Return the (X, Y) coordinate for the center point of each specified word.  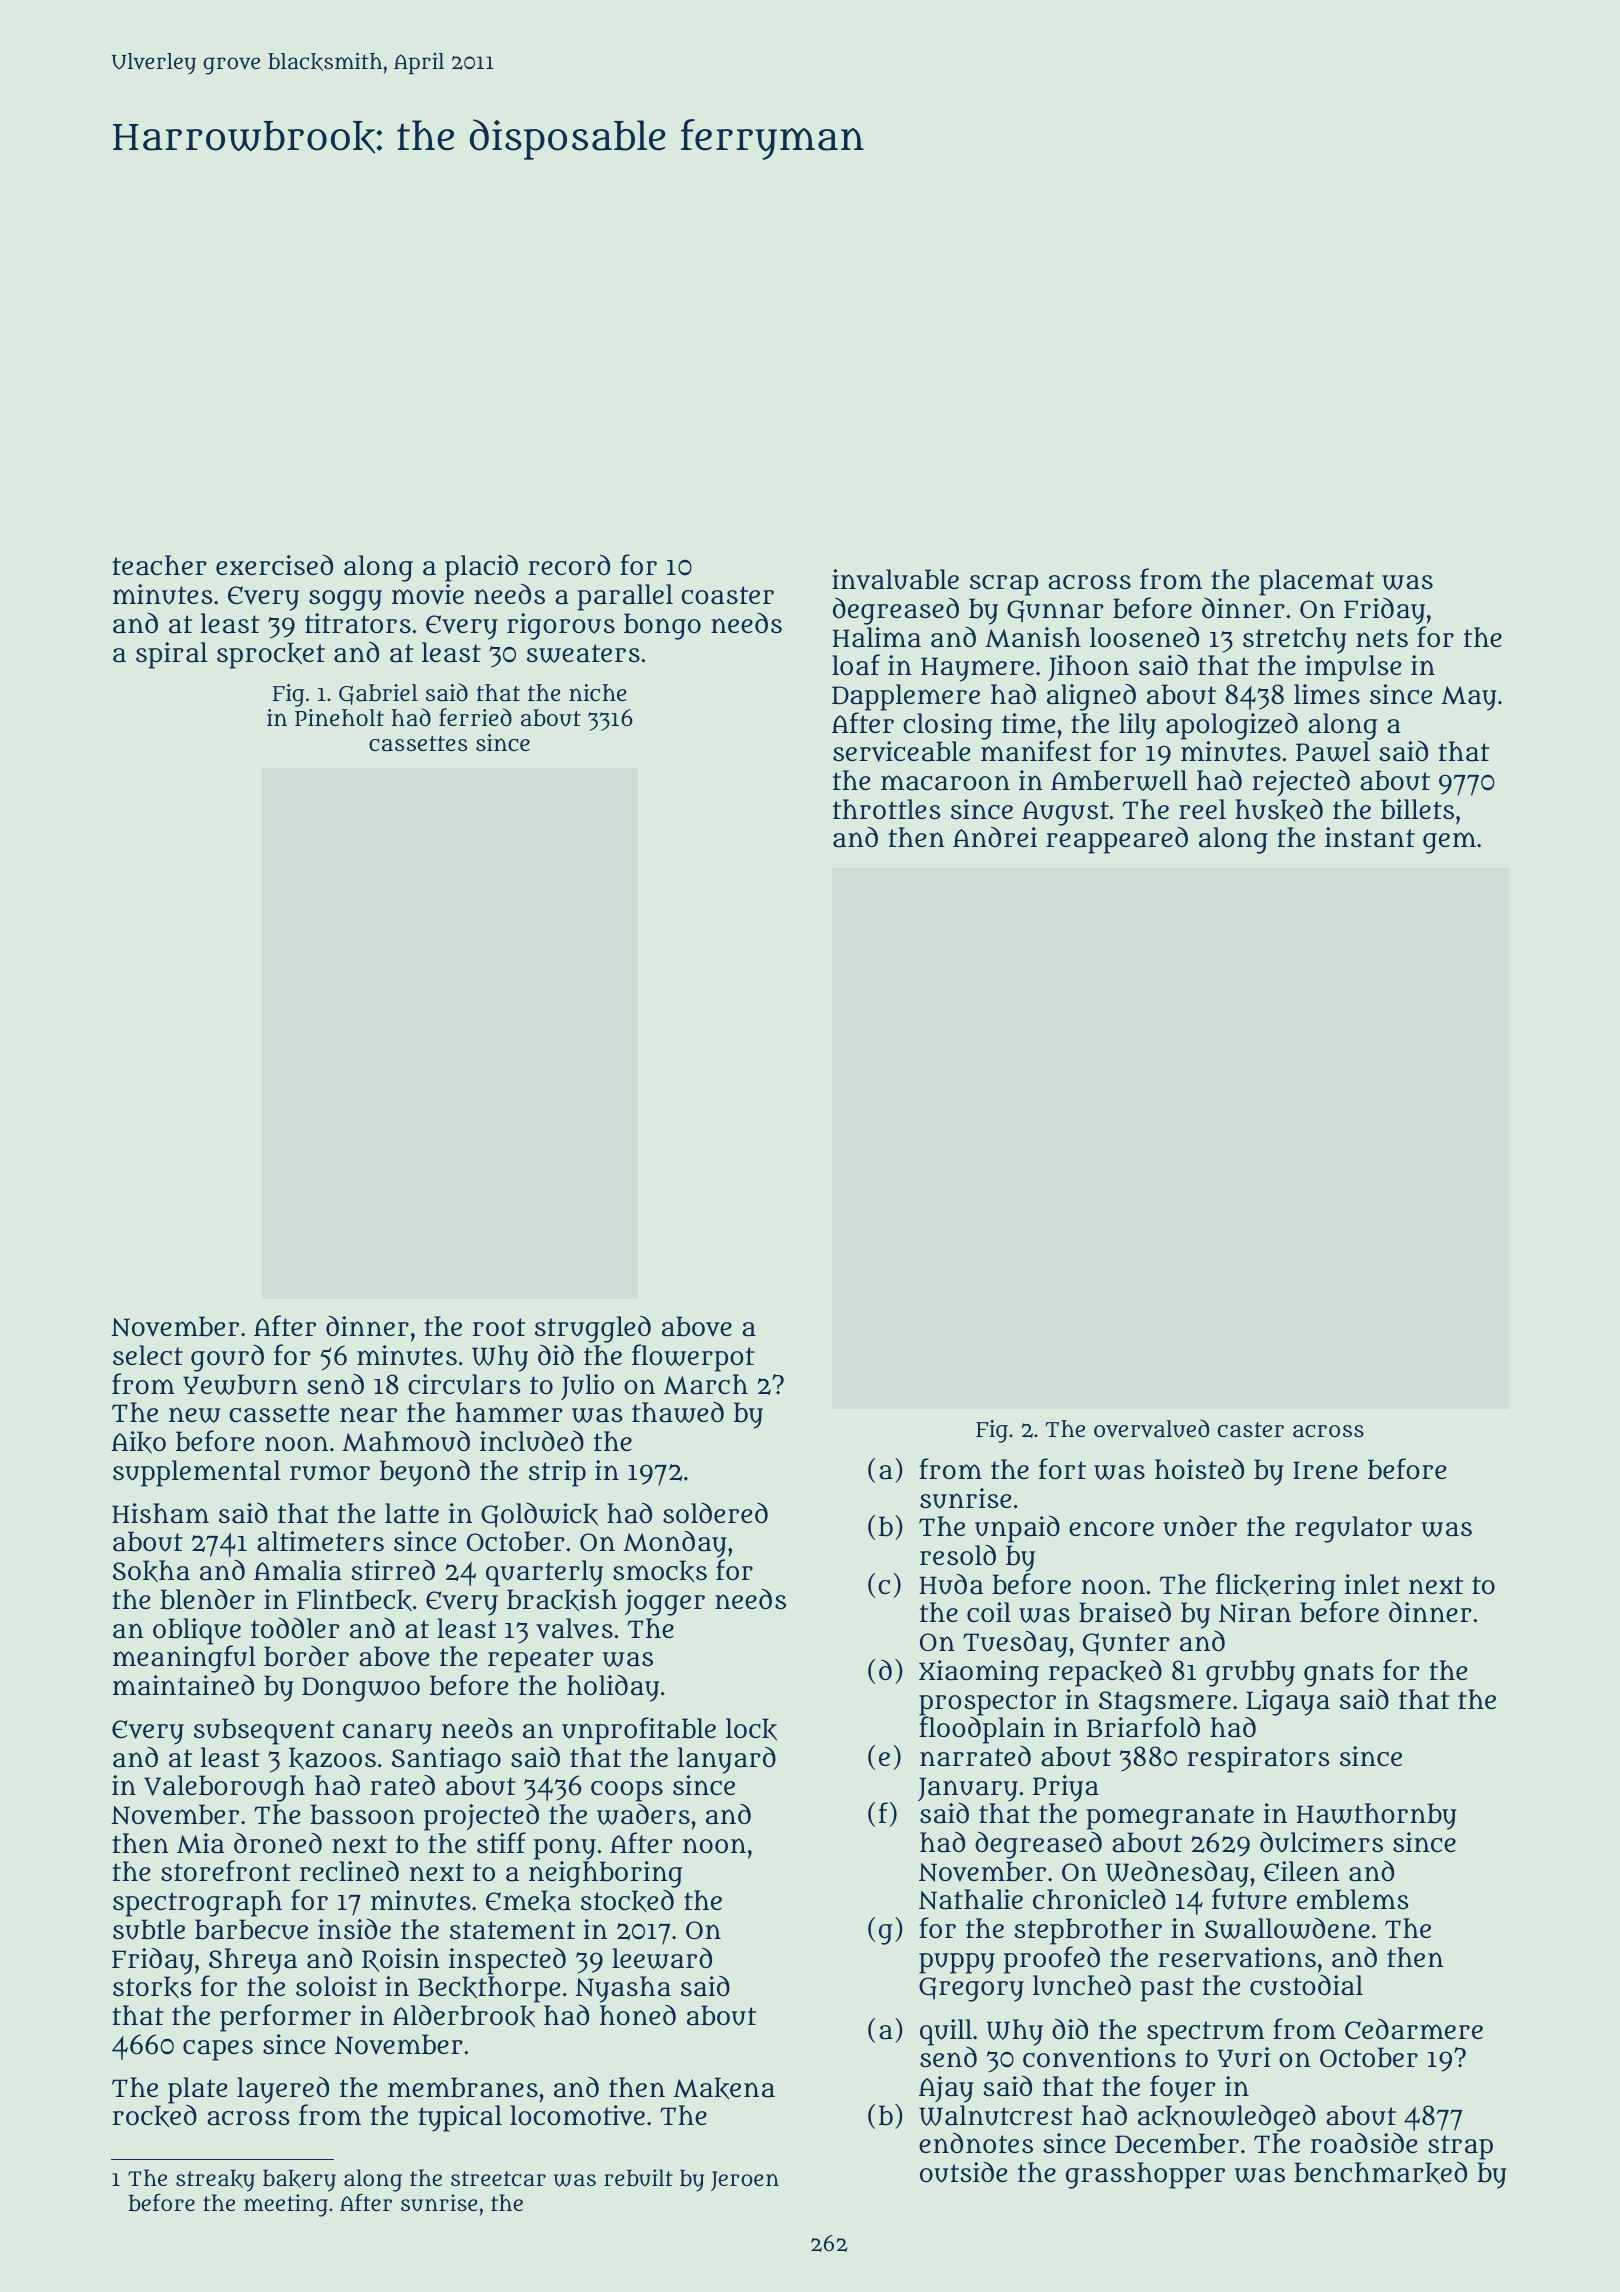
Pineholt (339, 717)
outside (963, 2172)
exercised (274, 564)
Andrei (995, 836)
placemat (1316, 582)
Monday (675, 1544)
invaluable (895, 579)
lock (751, 1729)
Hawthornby (1377, 1816)
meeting (286, 2205)
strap (1460, 2147)
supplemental (197, 1473)
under (1200, 1526)
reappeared (1117, 840)
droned (278, 1843)
